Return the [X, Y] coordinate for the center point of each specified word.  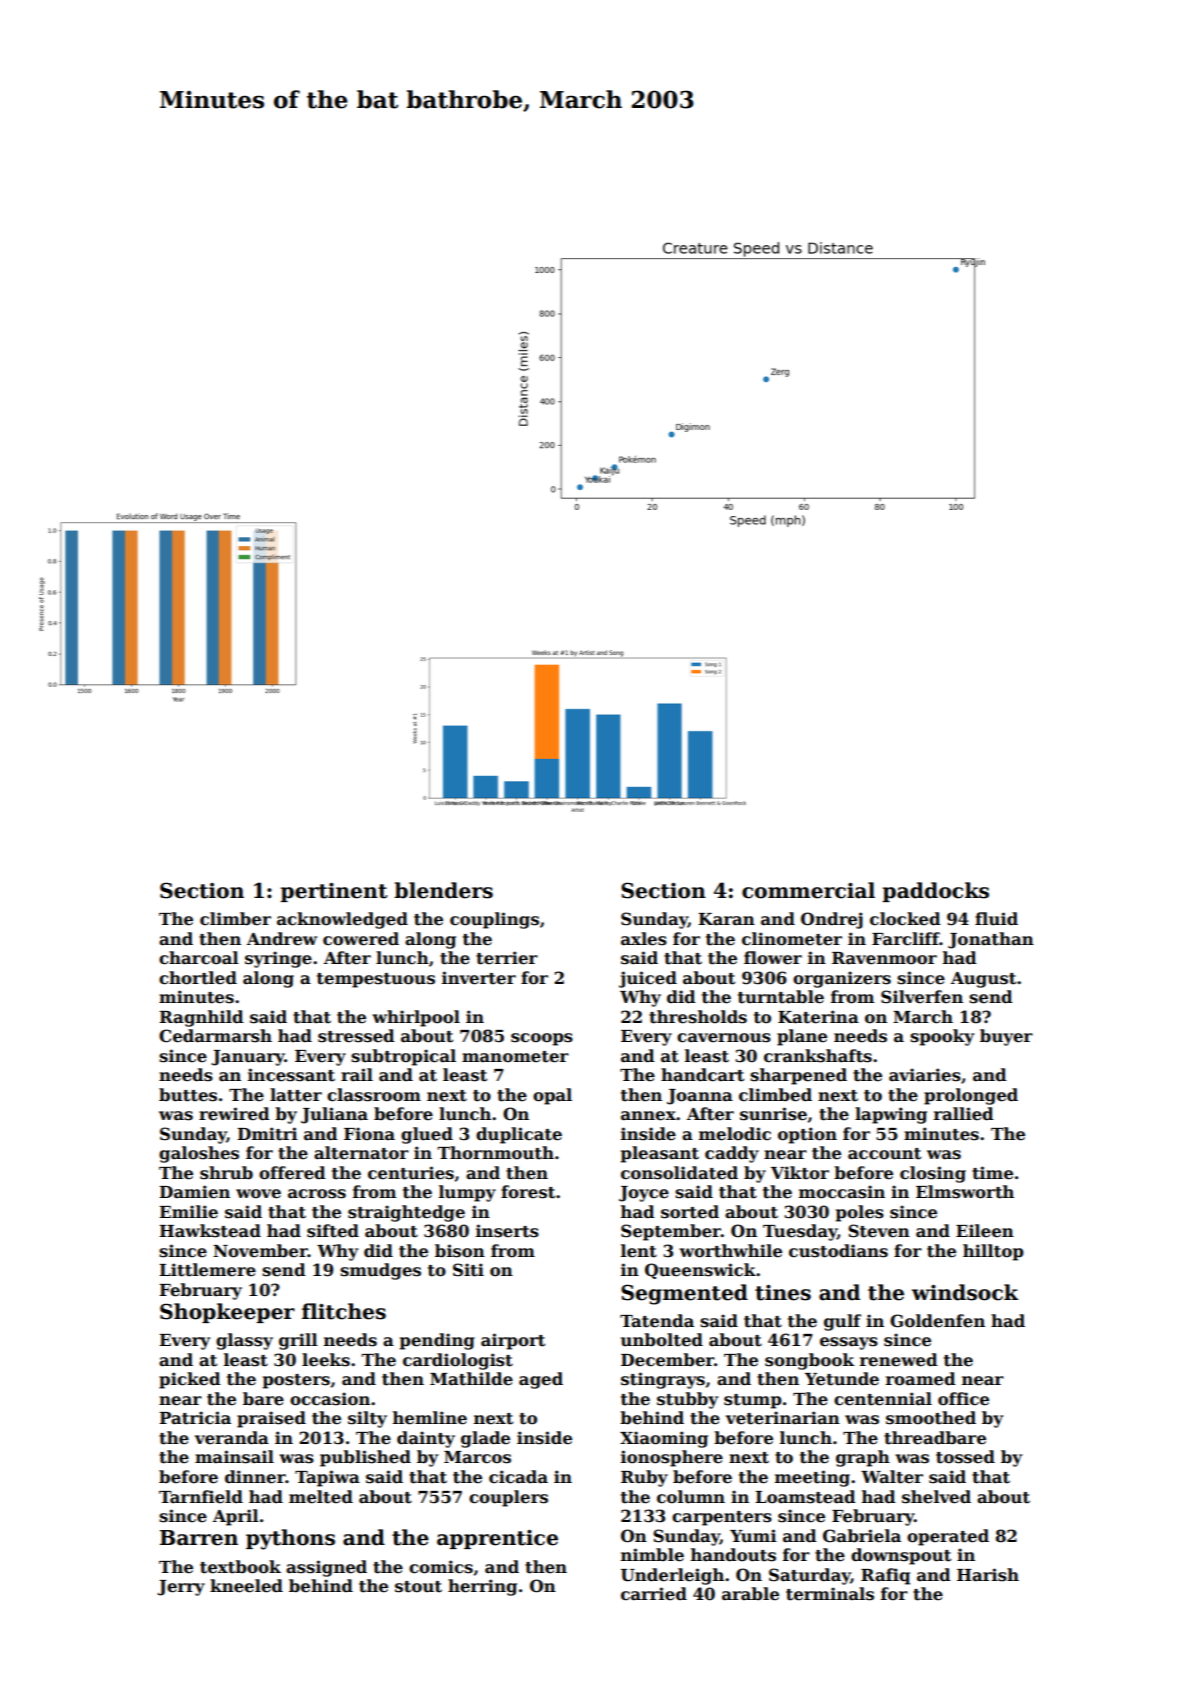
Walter [892, 1477]
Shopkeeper [227, 1313]
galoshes [199, 1154]
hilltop [993, 1252]
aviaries [925, 1075]
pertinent [334, 892]
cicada [518, 1477]
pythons [290, 1539]
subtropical [403, 1057]
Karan [726, 919]
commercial [808, 890]
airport [513, 1341]
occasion [330, 1399]
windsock [965, 1292]
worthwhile [730, 1251]
